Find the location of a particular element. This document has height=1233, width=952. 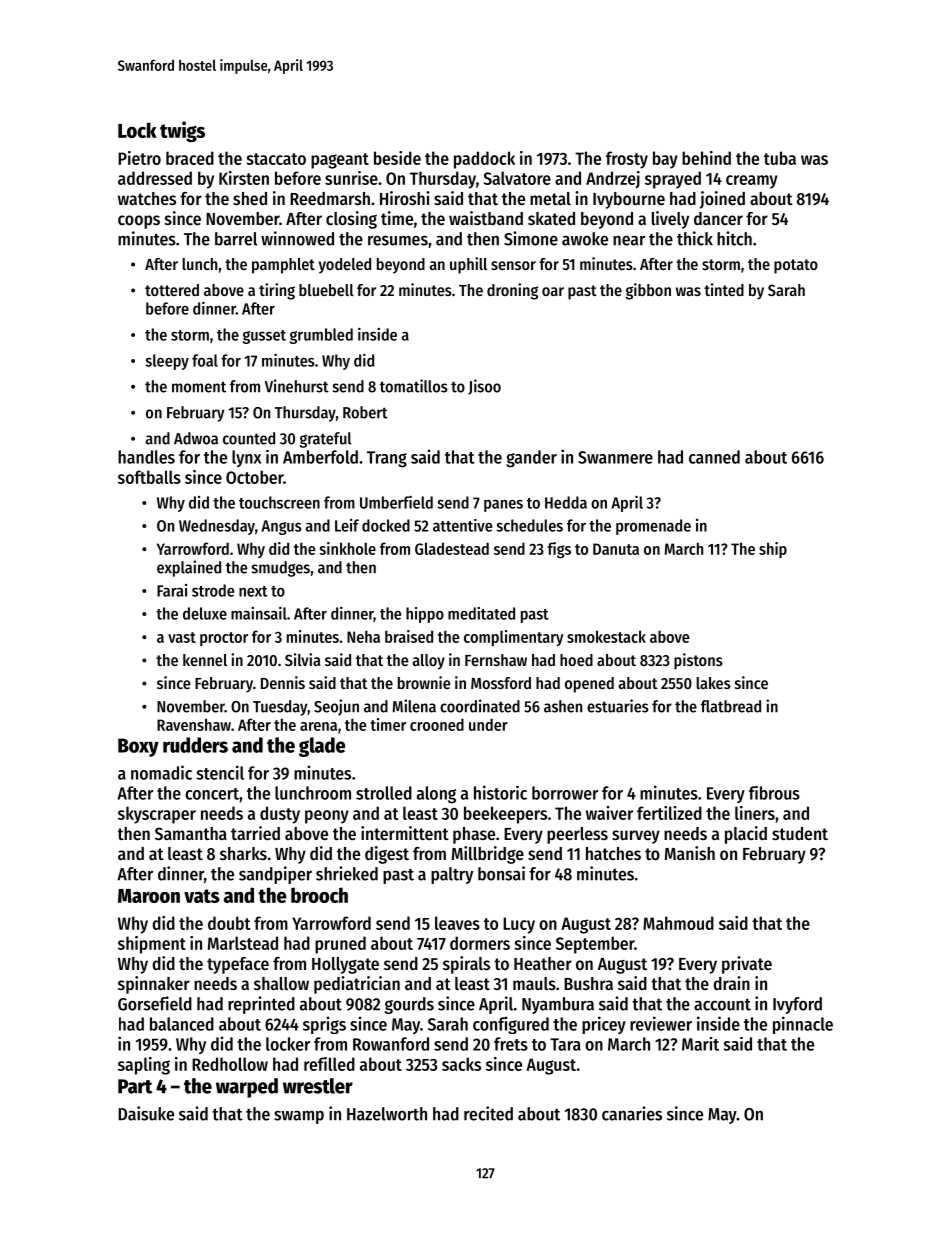

Adwoa is located at coordinates (196, 438).
